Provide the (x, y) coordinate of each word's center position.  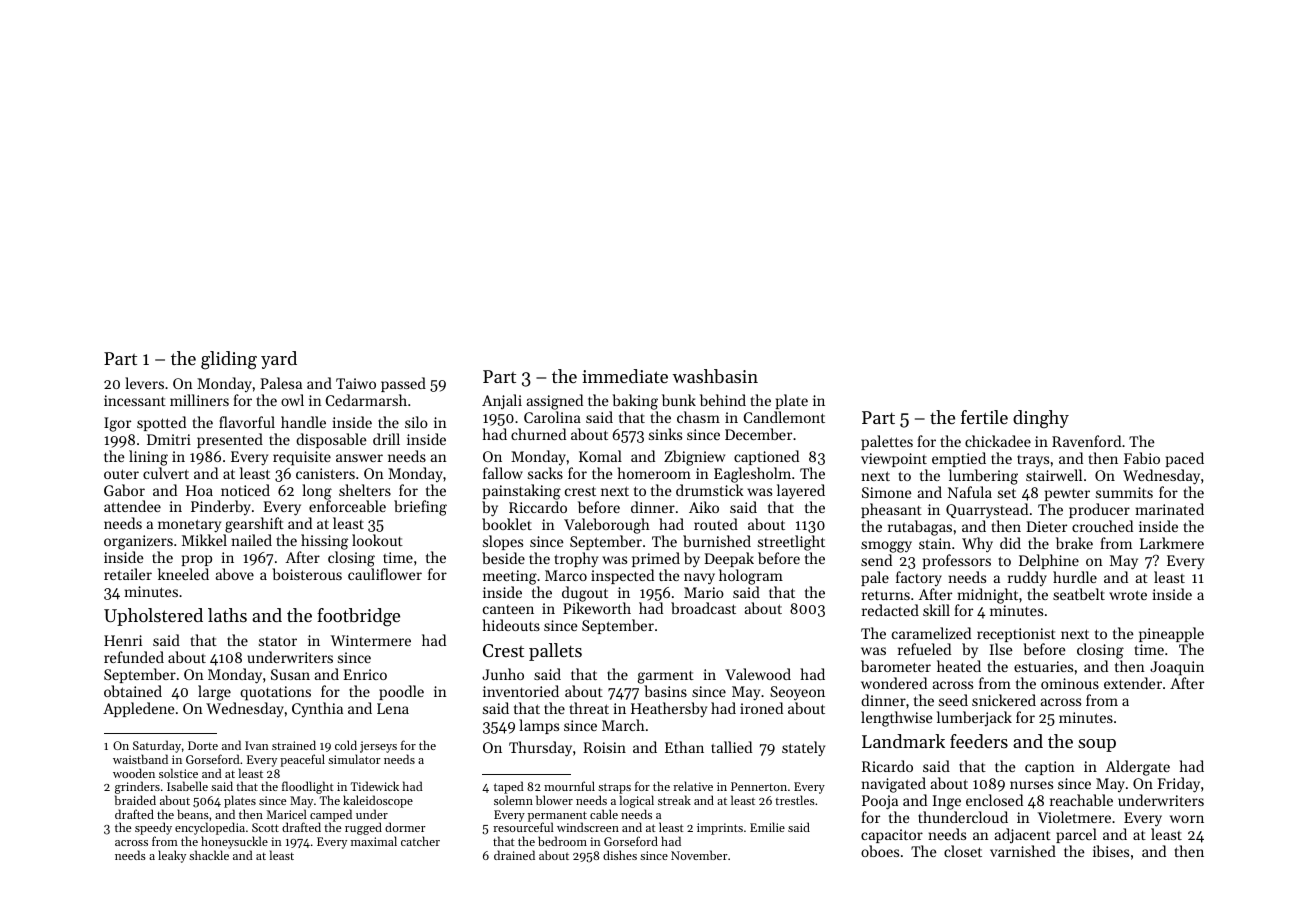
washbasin (715, 376)
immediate (625, 376)
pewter (1067, 495)
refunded (134, 657)
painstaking (522, 492)
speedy (153, 828)
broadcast (703, 608)
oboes (880, 851)
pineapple (1171, 634)
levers (144, 383)
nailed (251, 540)
